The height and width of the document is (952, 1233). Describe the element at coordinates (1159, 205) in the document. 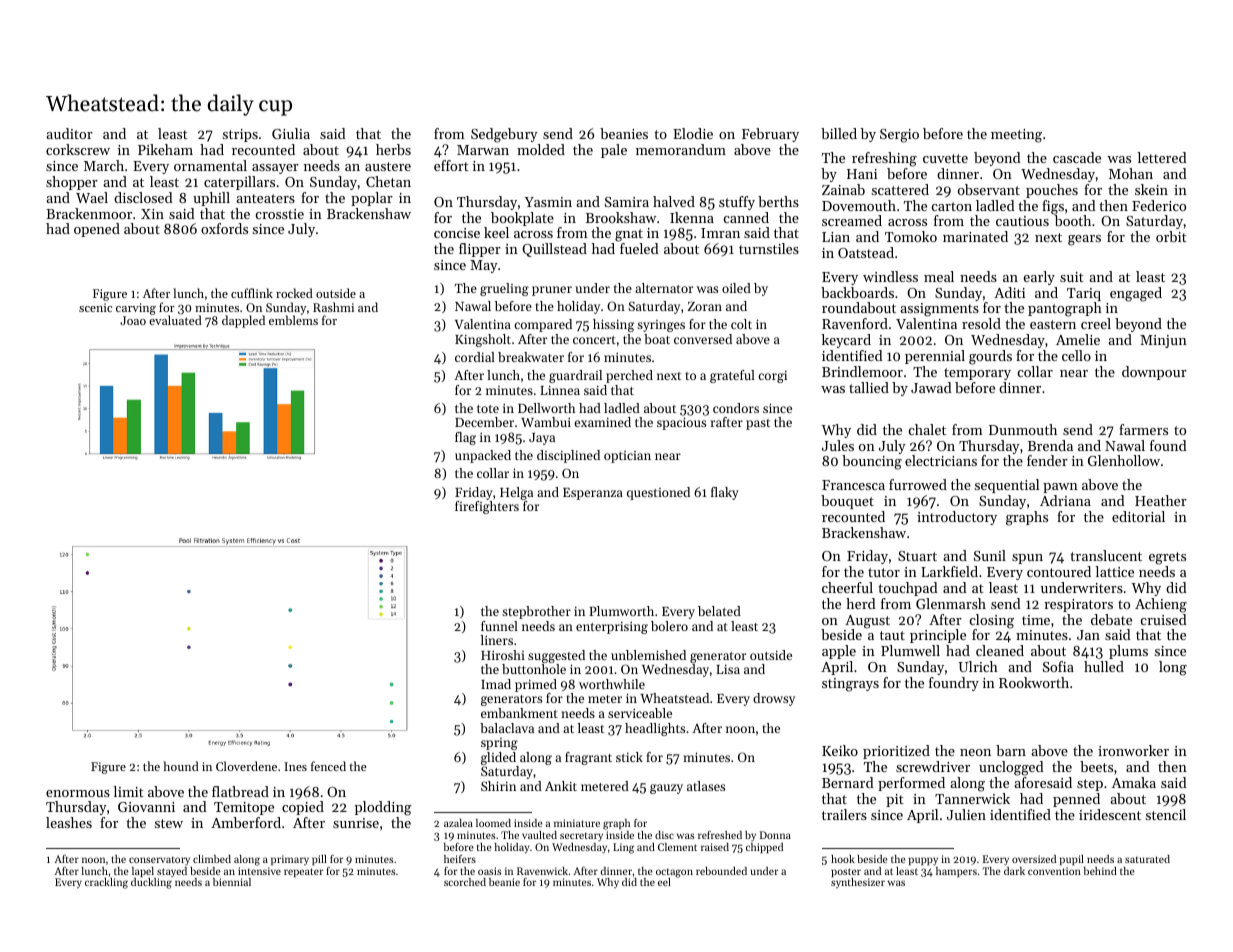

I see `Federico` at that location.
